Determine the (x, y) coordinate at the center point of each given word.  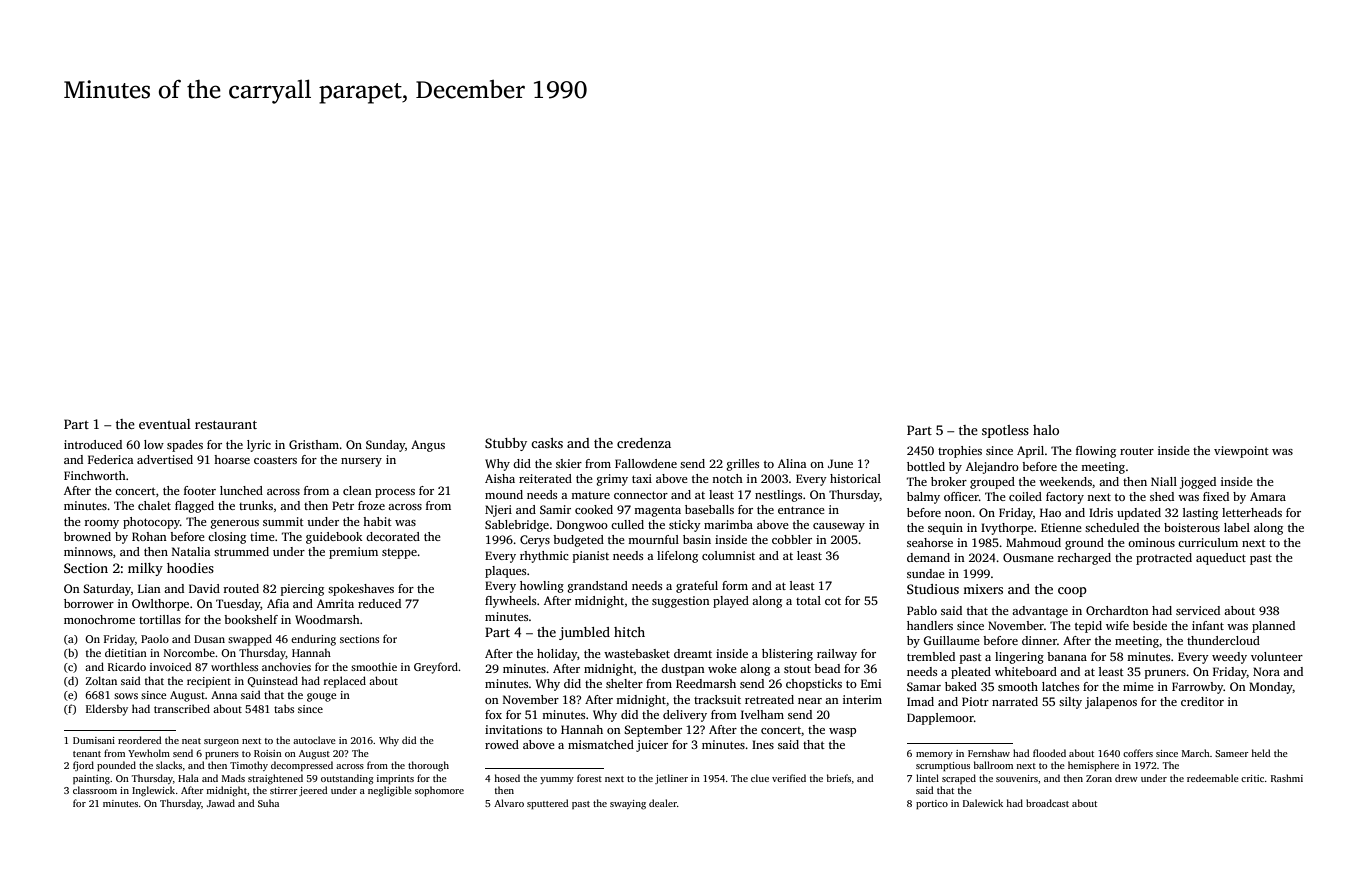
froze (371, 505)
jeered (313, 791)
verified (789, 778)
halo (1046, 430)
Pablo (922, 610)
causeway (839, 527)
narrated (1015, 701)
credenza (644, 443)
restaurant (226, 424)
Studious (933, 589)
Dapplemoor (940, 719)
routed (241, 588)
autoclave (314, 740)
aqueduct (1221, 559)
